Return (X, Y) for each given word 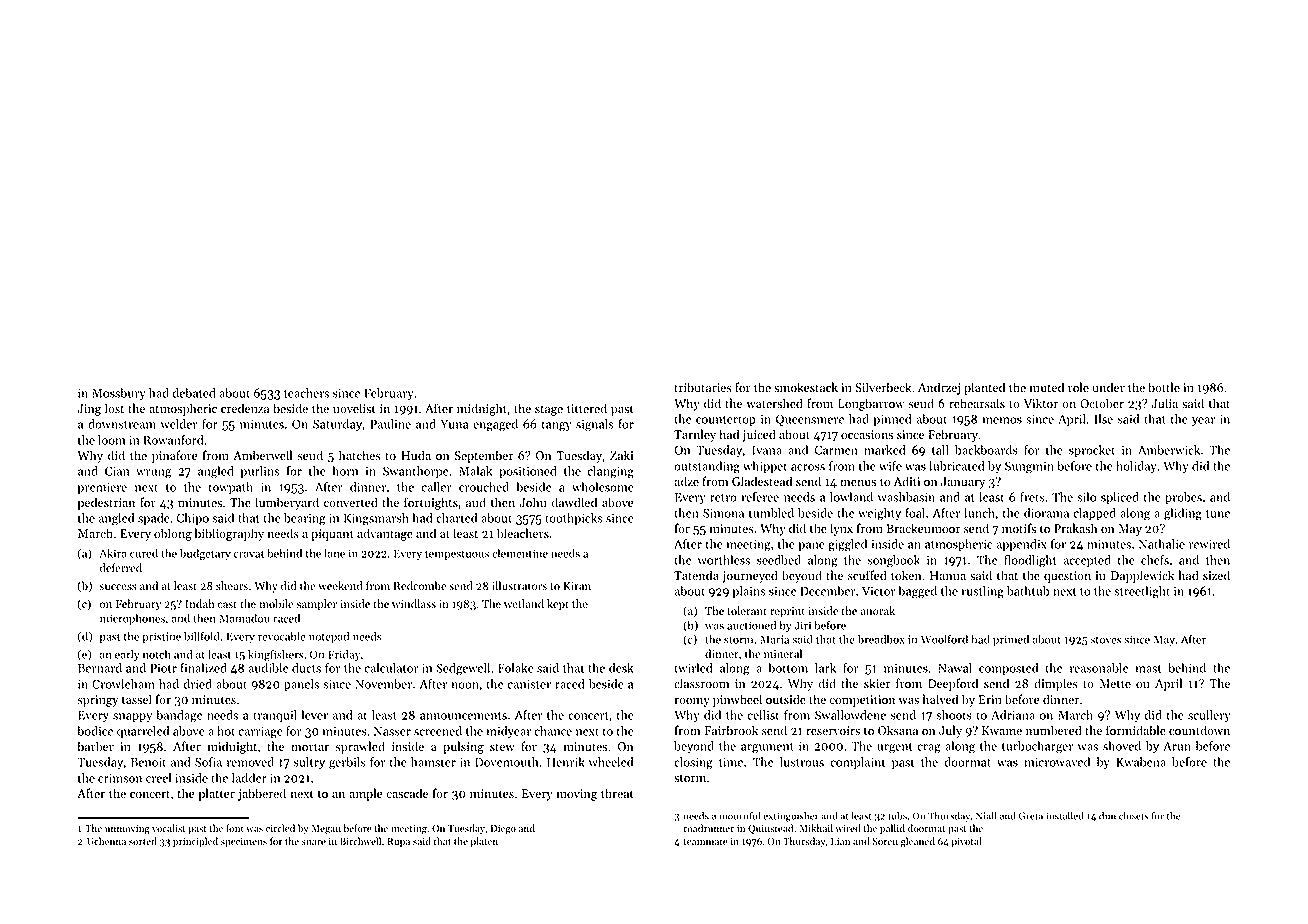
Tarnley (695, 435)
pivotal (966, 842)
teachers (306, 393)
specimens (244, 842)
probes (1183, 498)
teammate (705, 842)
